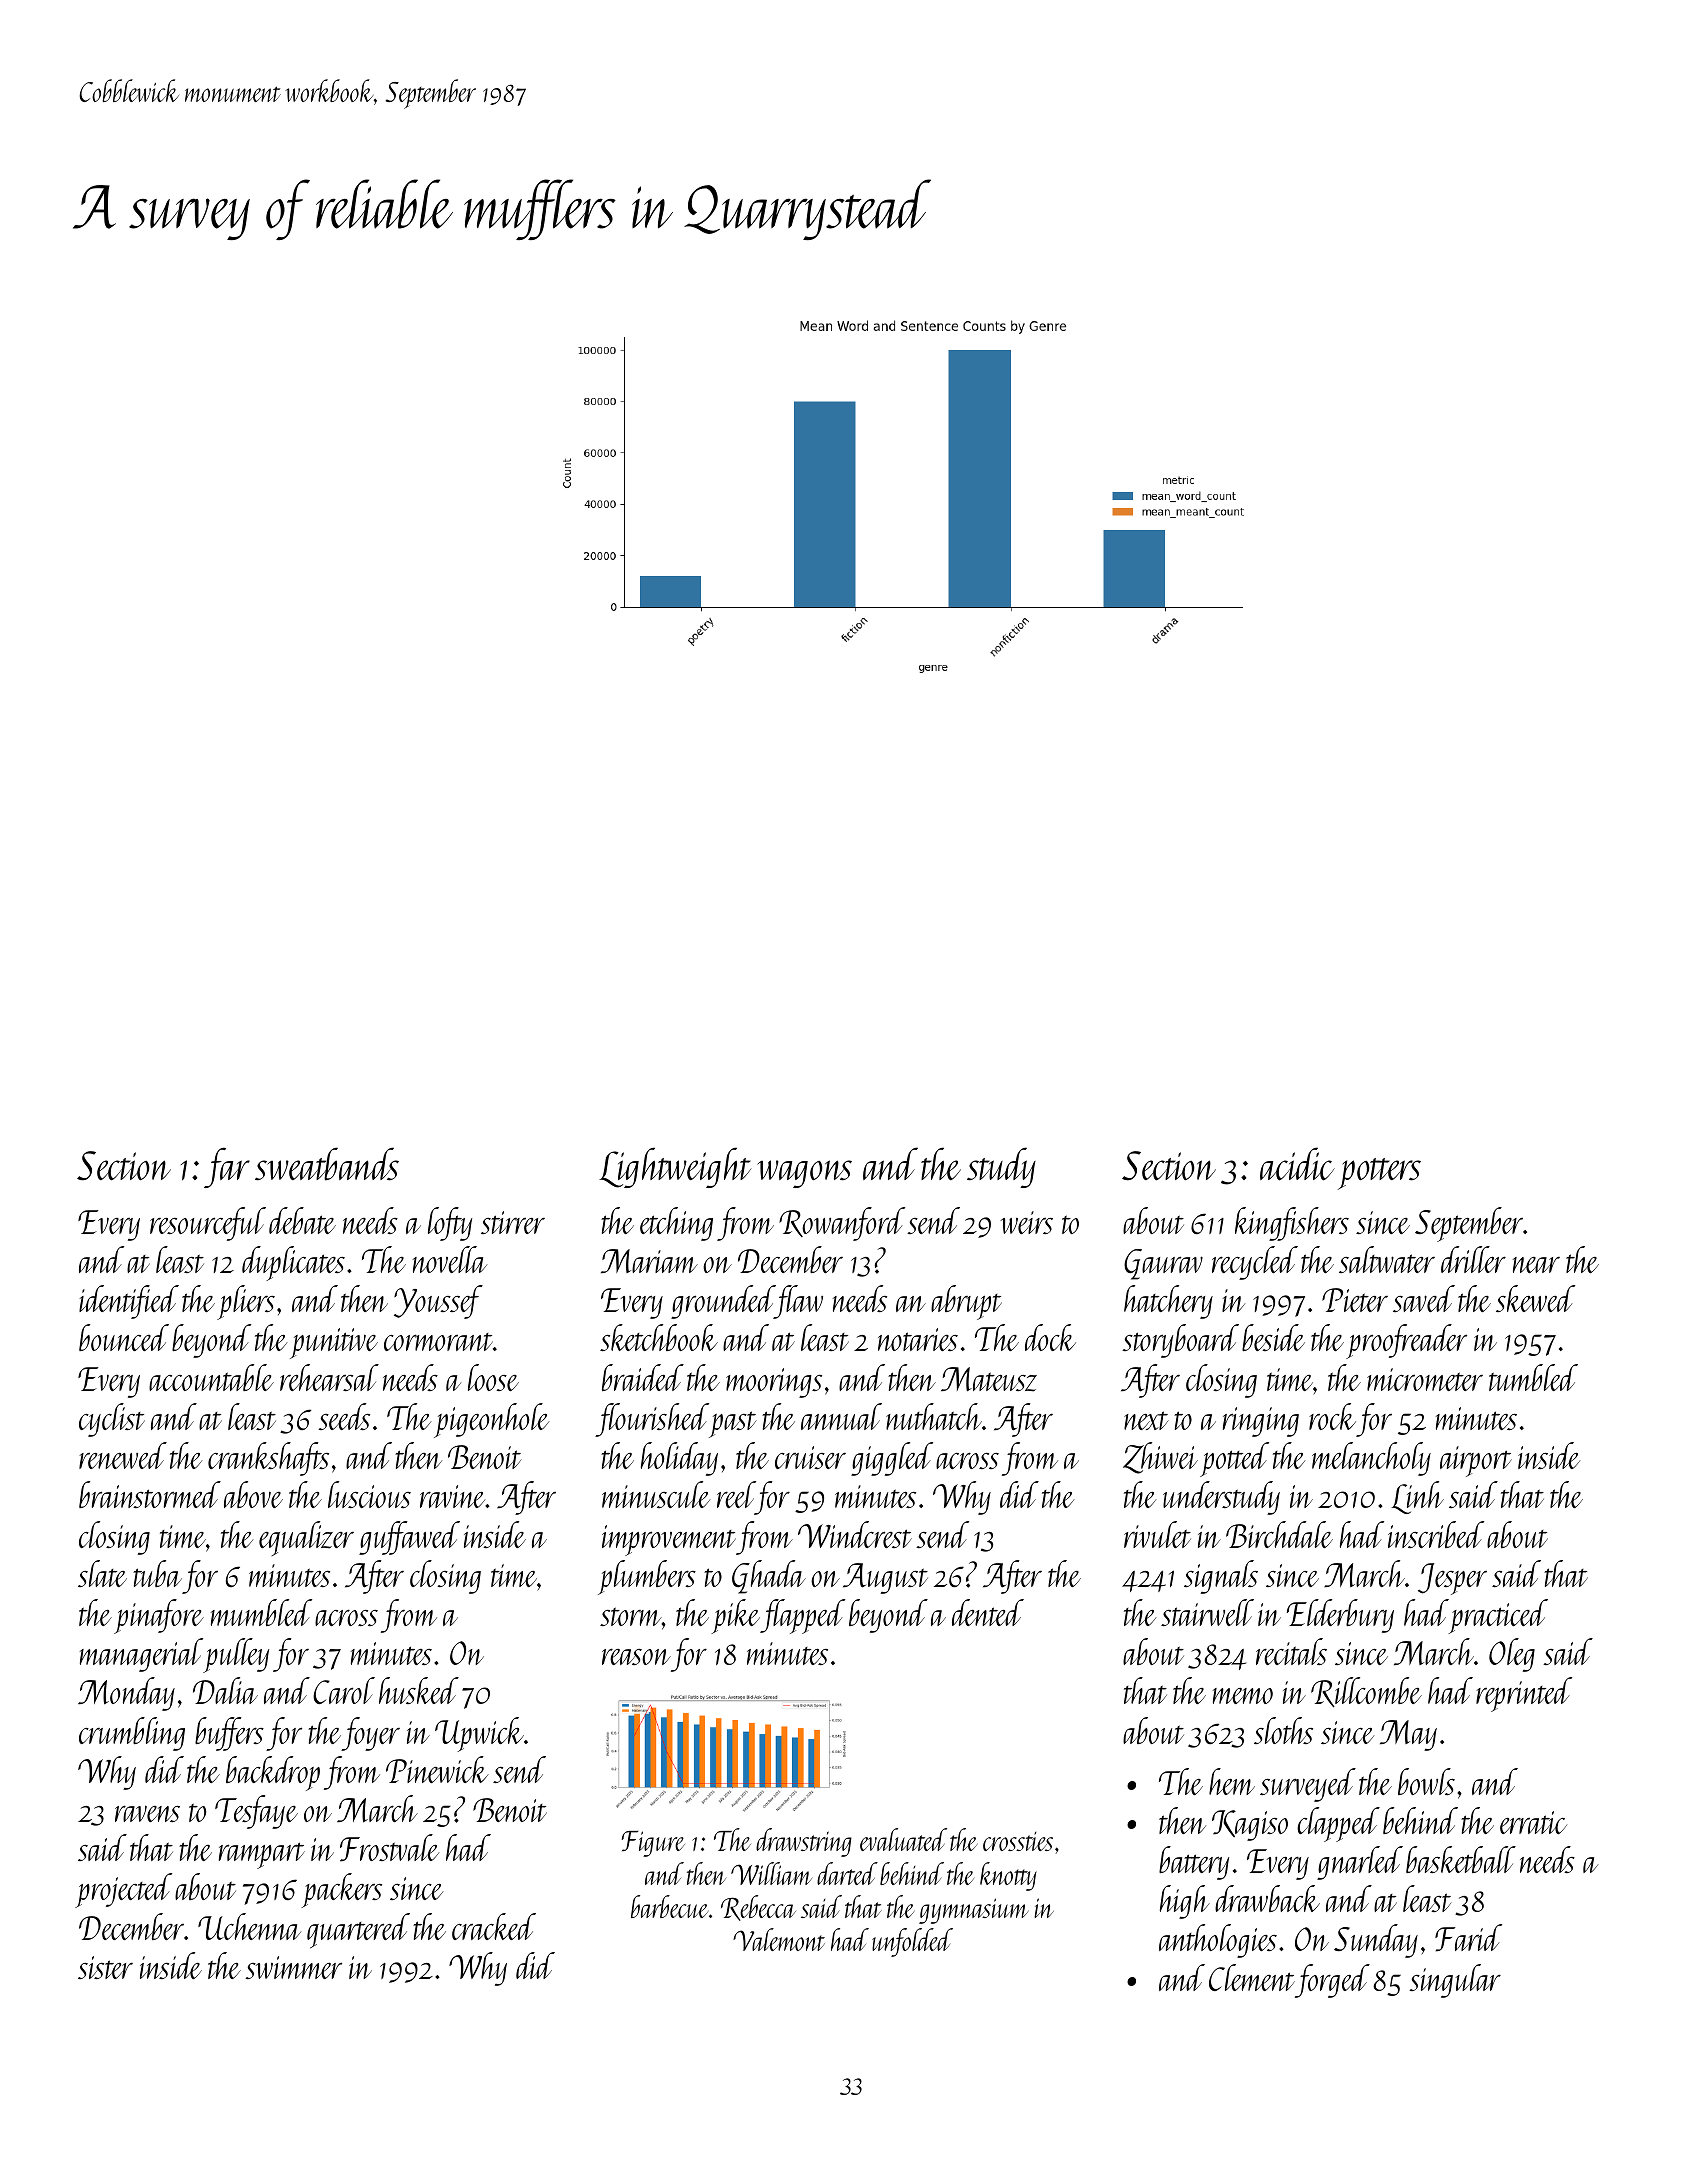  Describe the element at coordinates (636, 1656) in the page. I see `reason` at that location.
